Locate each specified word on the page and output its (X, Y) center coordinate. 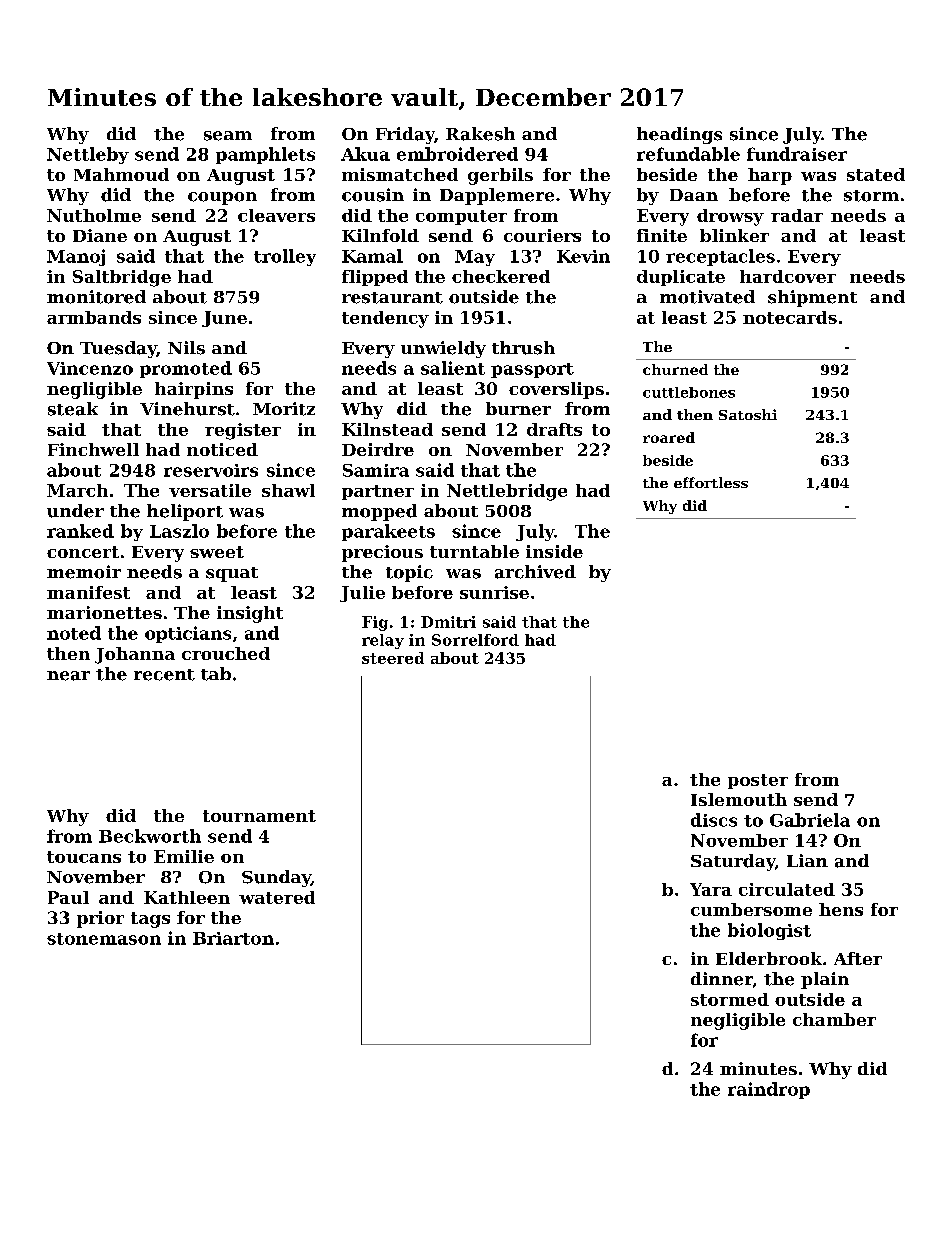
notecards (790, 317)
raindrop (769, 1090)
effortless (711, 482)
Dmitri (448, 622)
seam (228, 136)
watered (277, 897)
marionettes (104, 612)
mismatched (400, 174)
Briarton (233, 938)
